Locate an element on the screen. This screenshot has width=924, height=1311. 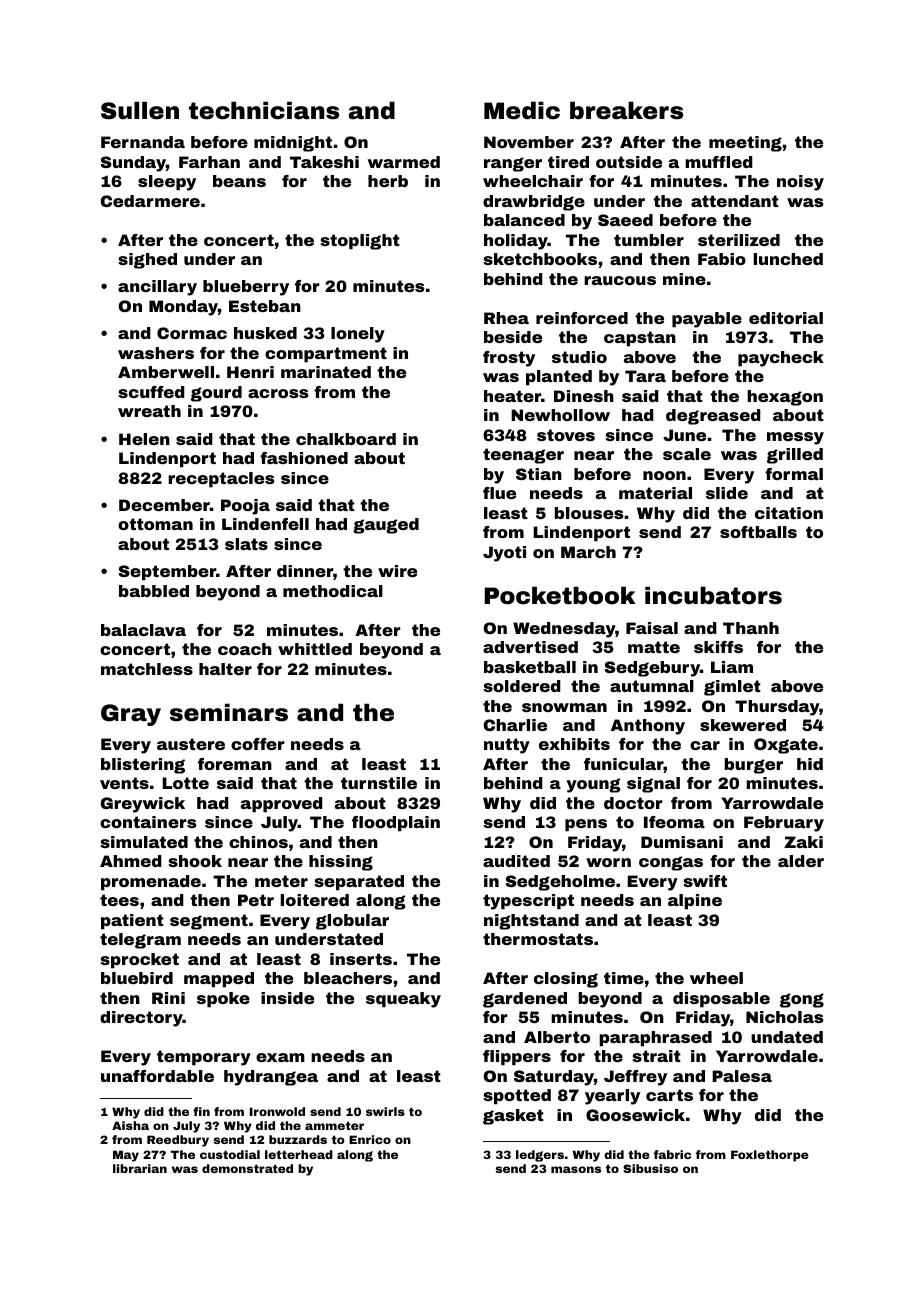
librarian is located at coordinates (140, 1168).
